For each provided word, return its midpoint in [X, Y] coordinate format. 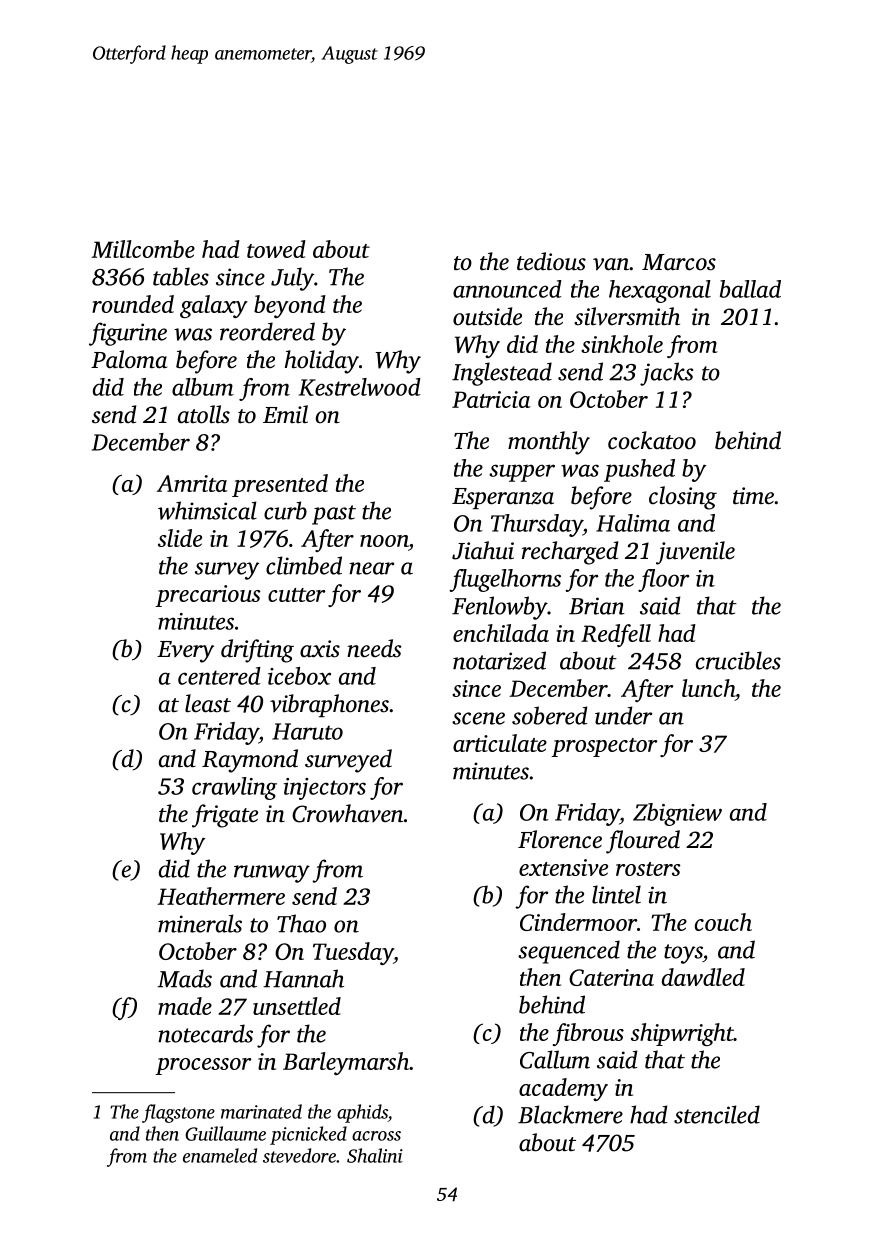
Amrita [192, 483]
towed [276, 249]
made [185, 1006]
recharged [570, 553]
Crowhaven [347, 813]
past [334, 515]
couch [723, 922]
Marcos [679, 262]
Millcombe [143, 249]
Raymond [250, 761]
